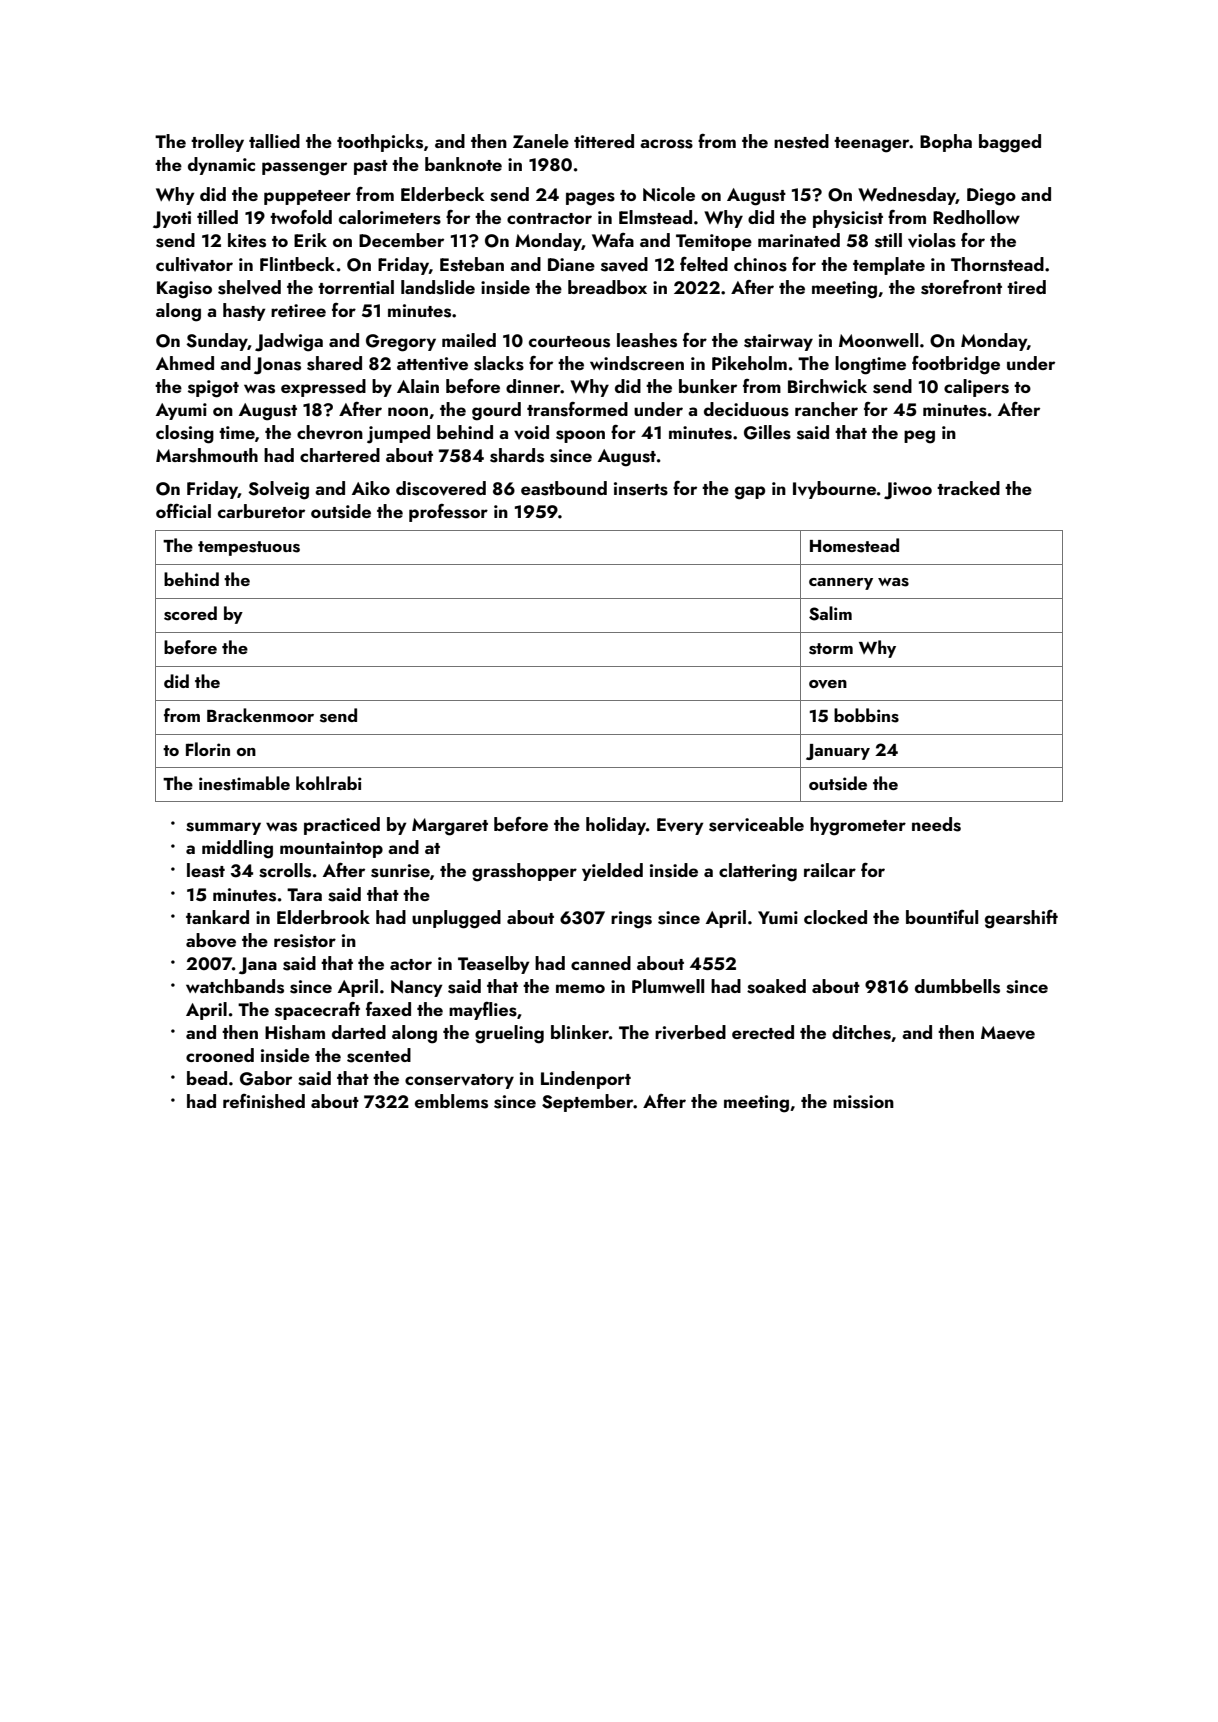 The width and height of the document is (1218, 1722). What do you see at coordinates (838, 752) in the document?
I see `January` at bounding box center [838, 752].
